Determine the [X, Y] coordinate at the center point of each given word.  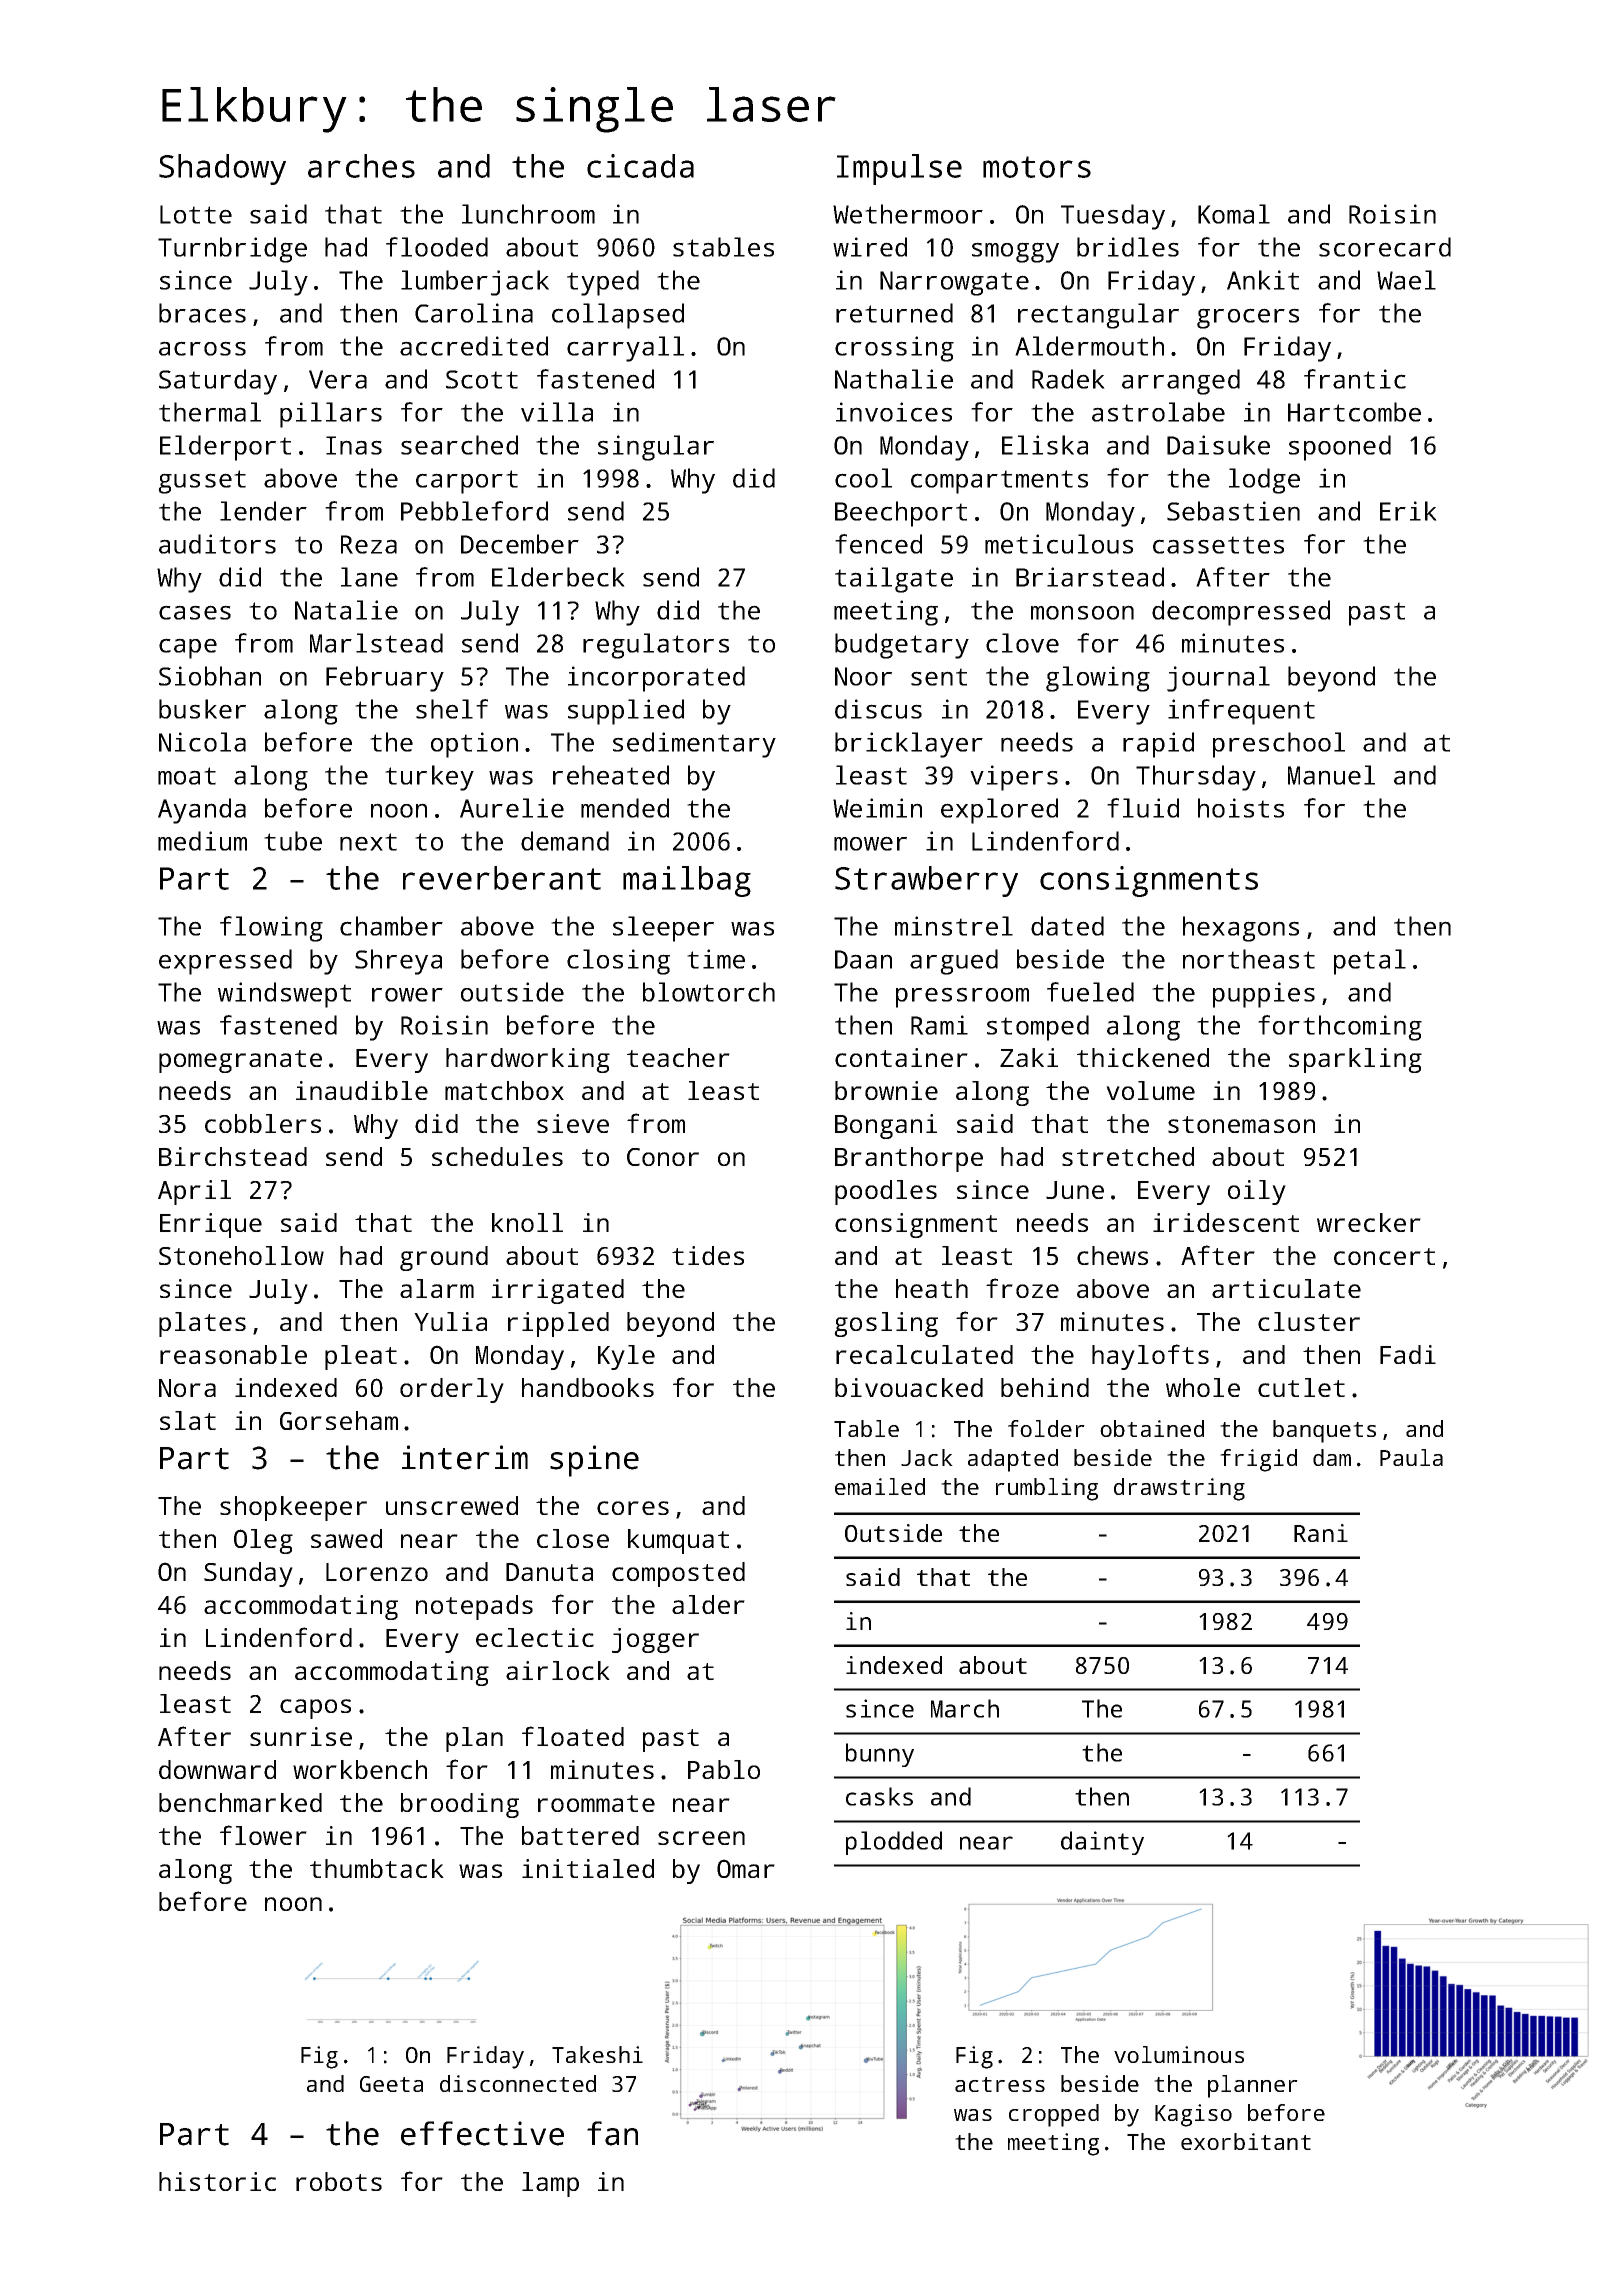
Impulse [899, 169]
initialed [588, 1868]
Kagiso [1193, 2115]
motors [1037, 167]
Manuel [1331, 775]
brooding [460, 1805]
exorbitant [1246, 2141]
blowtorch [709, 992]
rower [407, 994]
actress [1000, 2084]
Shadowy [222, 169]
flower [263, 1835]
